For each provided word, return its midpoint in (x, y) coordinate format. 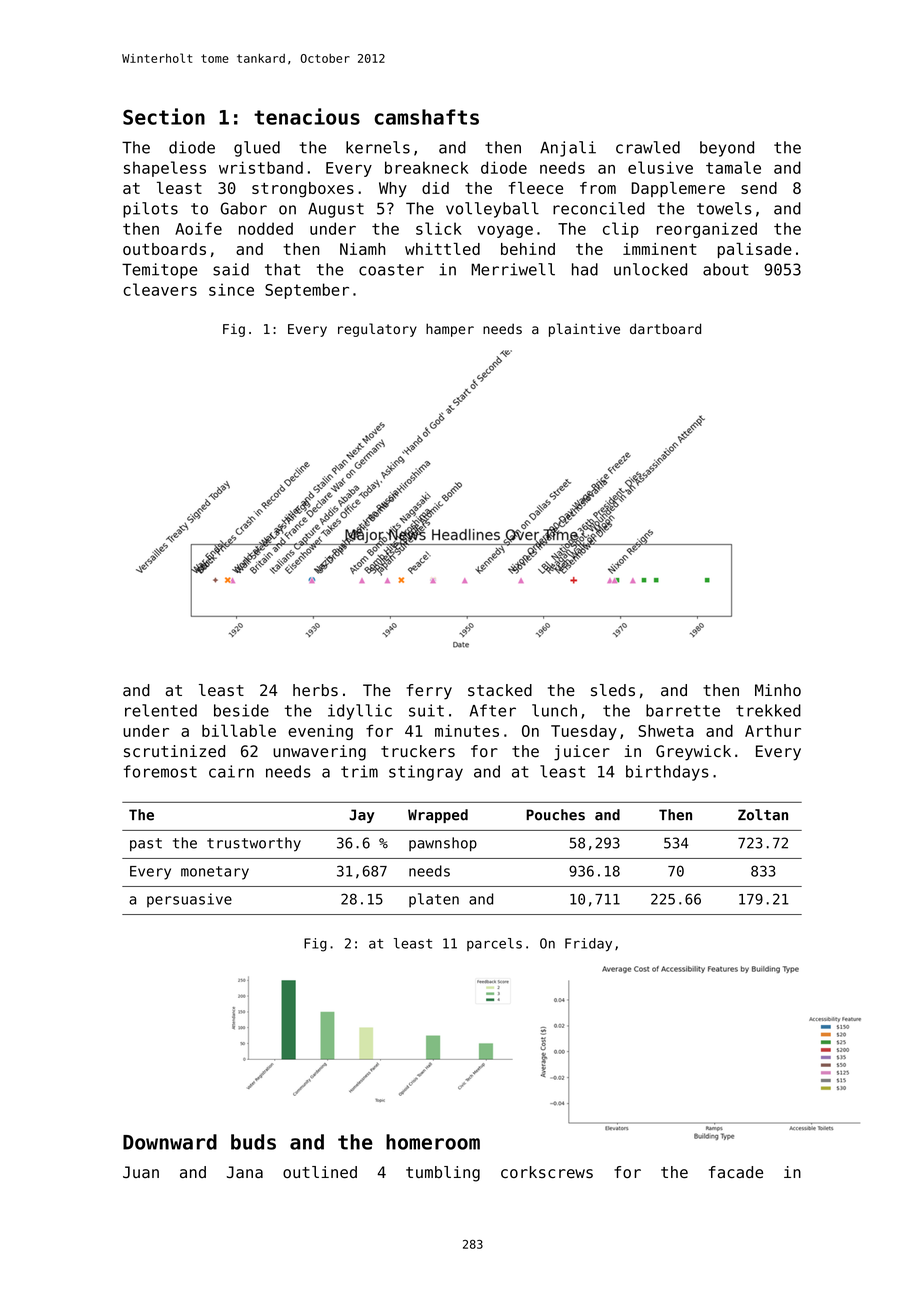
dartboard (665, 328)
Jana (245, 1172)
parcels (494, 944)
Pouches (555, 815)
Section (164, 116)
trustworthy (254, 844)
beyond (727, 149)
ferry (429, 692)
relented (161, 710)
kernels (378, 147)
